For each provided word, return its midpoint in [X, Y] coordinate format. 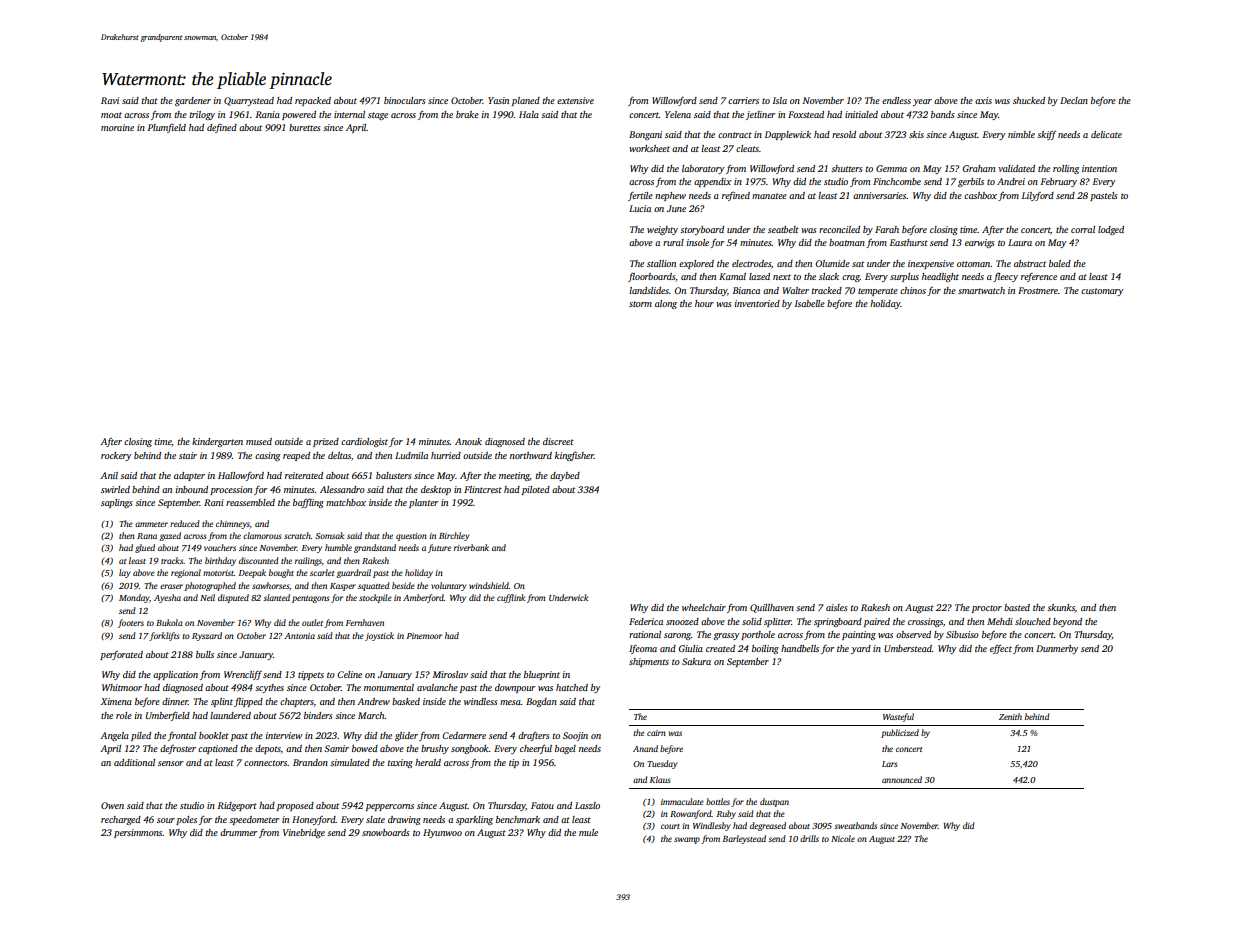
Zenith [1010, 716]
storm [640, 304]
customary [1102, 292]
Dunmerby [1057, 649]
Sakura [696, 661]
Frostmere [1038, 290]
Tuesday [662, 764]
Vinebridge [304, 833]
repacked [313, 101]
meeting [514, 476]
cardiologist [364, 442]
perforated [121, 655]
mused [259, 441]
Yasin [498, 100]
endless [896, 100]
